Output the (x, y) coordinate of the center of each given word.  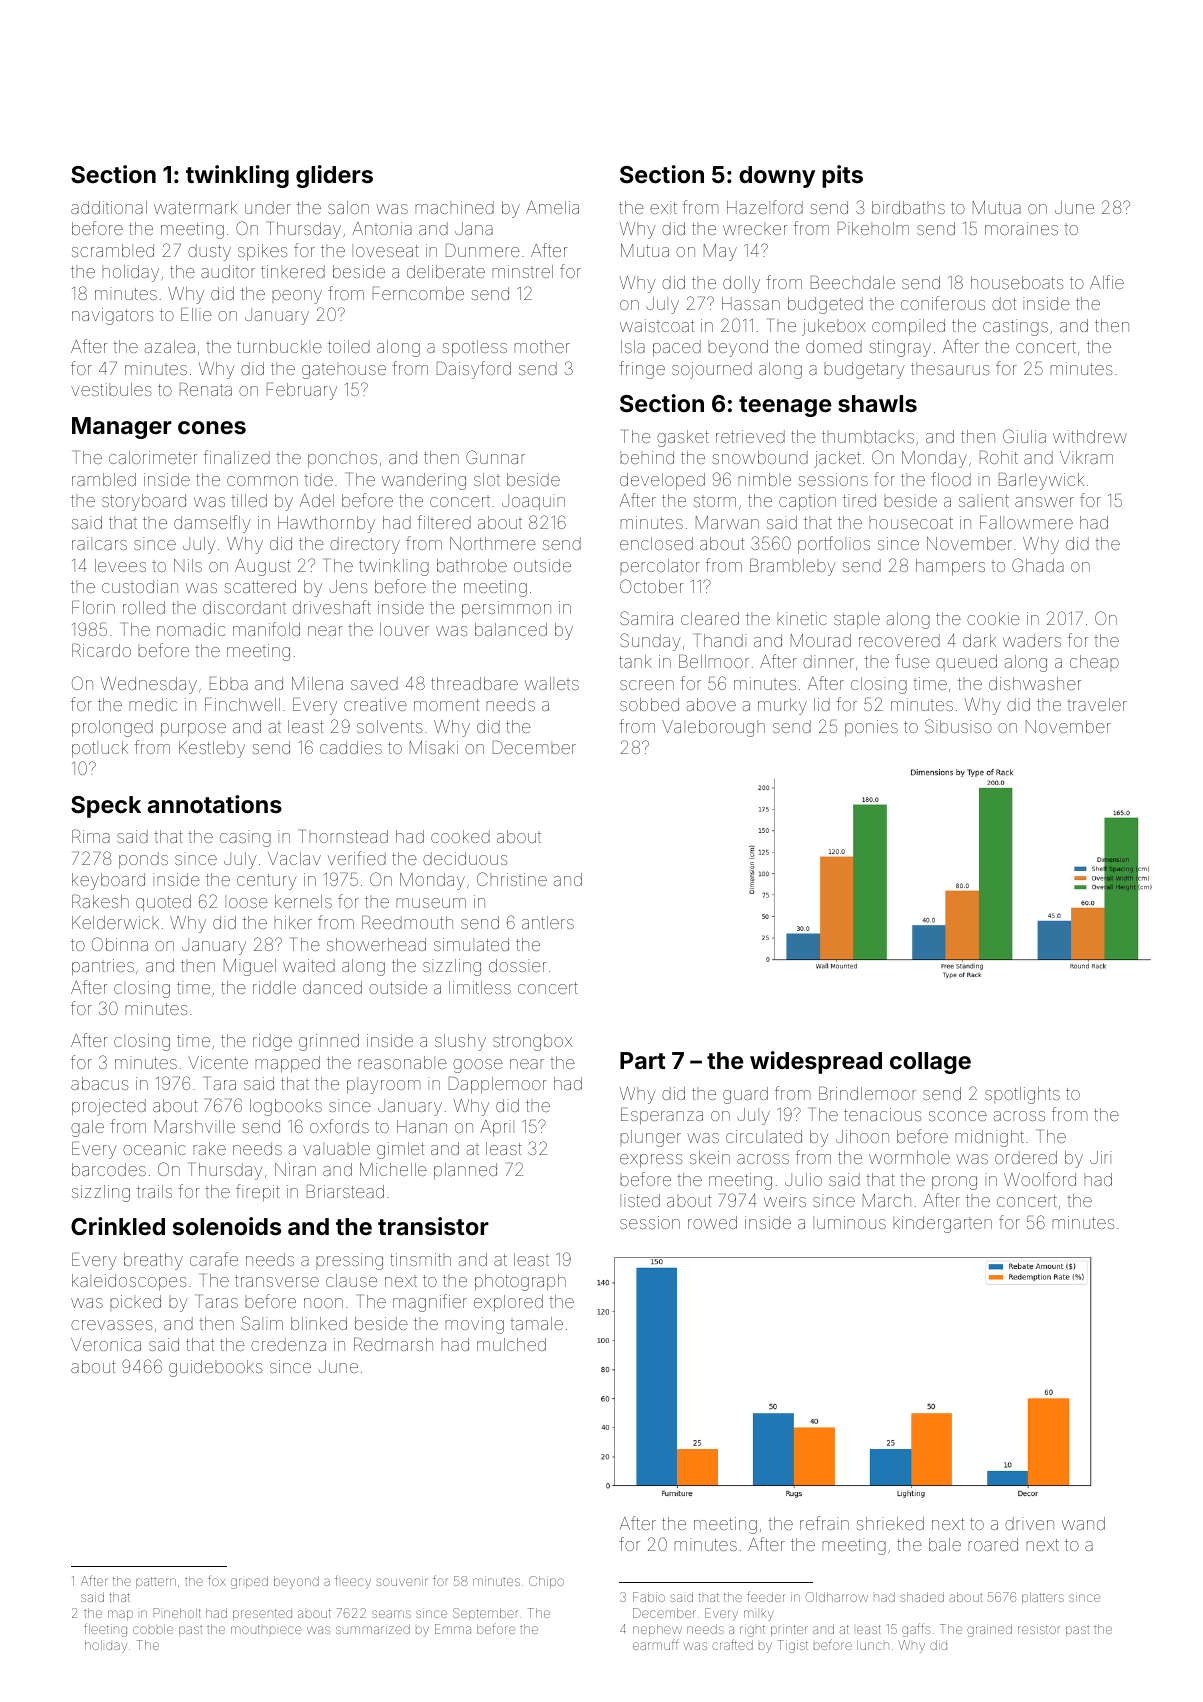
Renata (206, 389)
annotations (215, 804)
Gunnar (495, 457)
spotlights (1022, 1095)
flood (951, 479)
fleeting (105, 1630)
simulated (471, 944)
